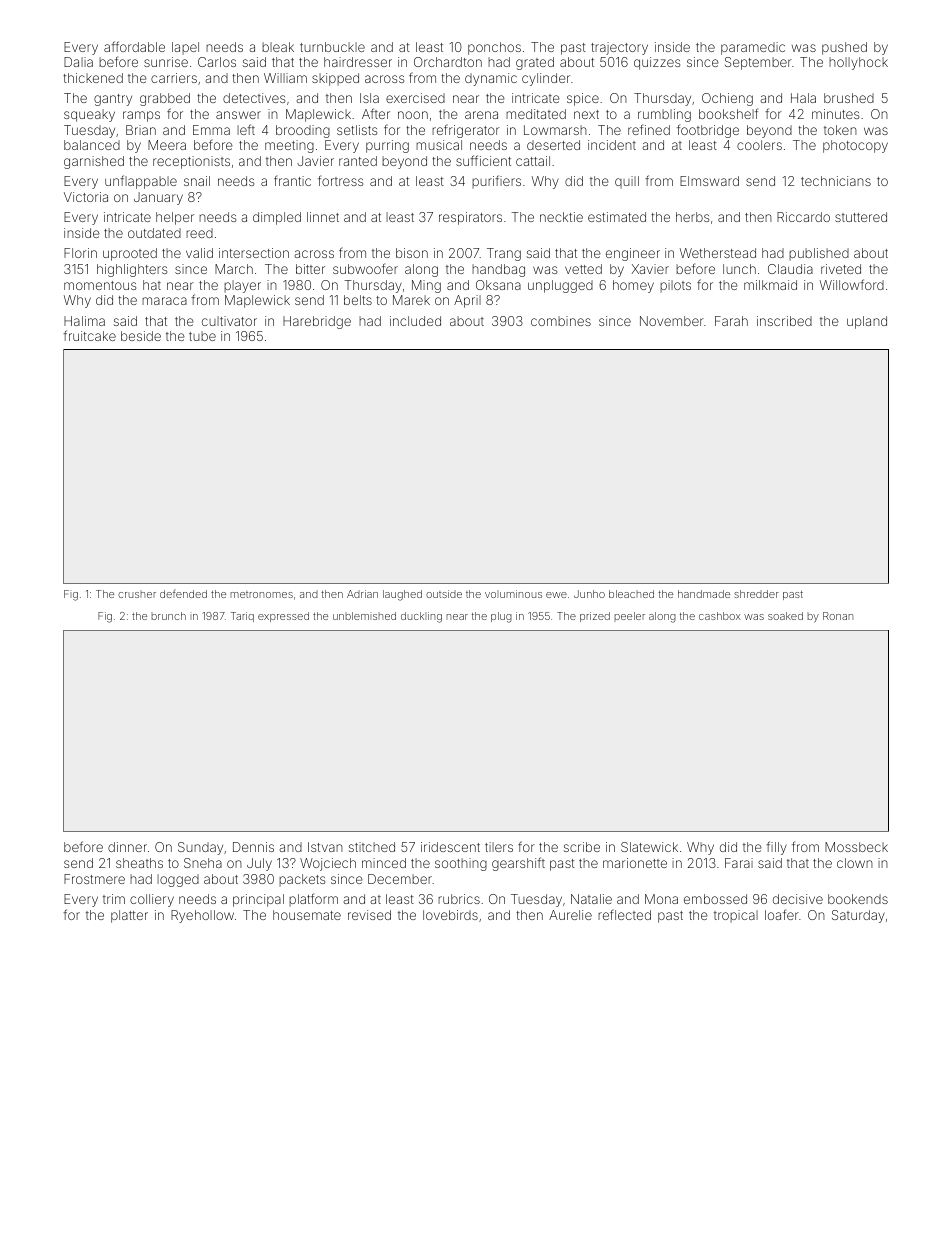  I want to click on Ochieng, so click(727, 99).
